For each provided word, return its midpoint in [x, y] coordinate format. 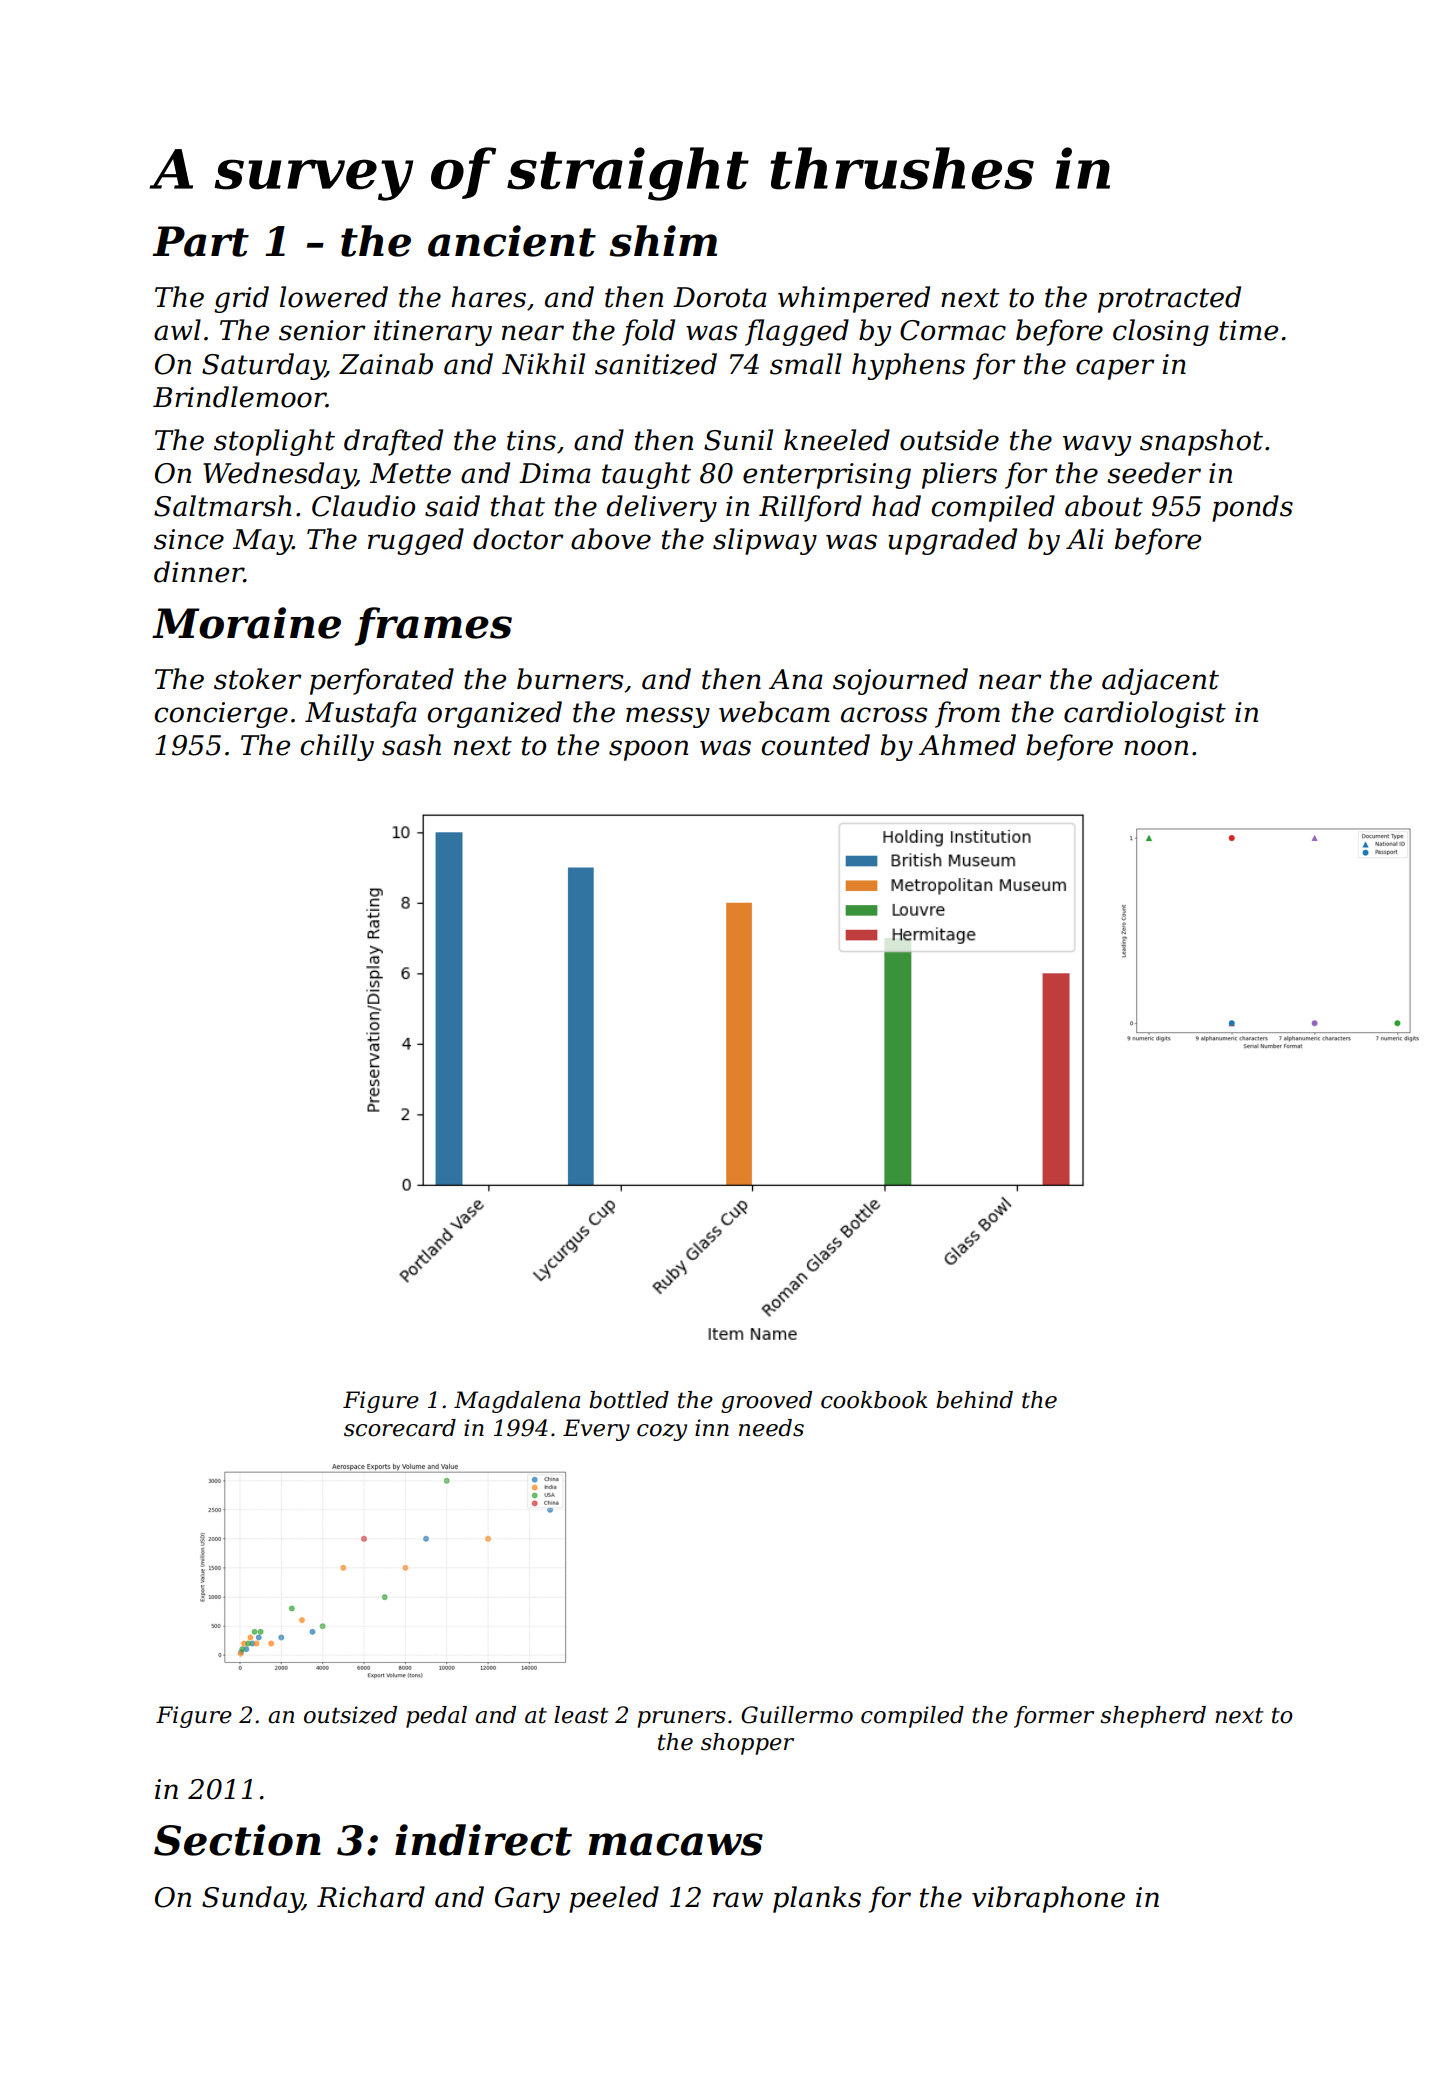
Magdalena [517, 1402]
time [1248, 330]
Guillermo [797, 1715]
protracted [1169, 299]
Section [237, 1840]
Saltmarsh [222, 506]
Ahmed [967, 745]
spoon [648, 750]
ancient [512, 241]
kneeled [837, 440]
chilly [337, 747]
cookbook [874, 1400]
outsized [350, 1715]
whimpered [854, 299]
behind [974, 1400]
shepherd [1153, 1717]
